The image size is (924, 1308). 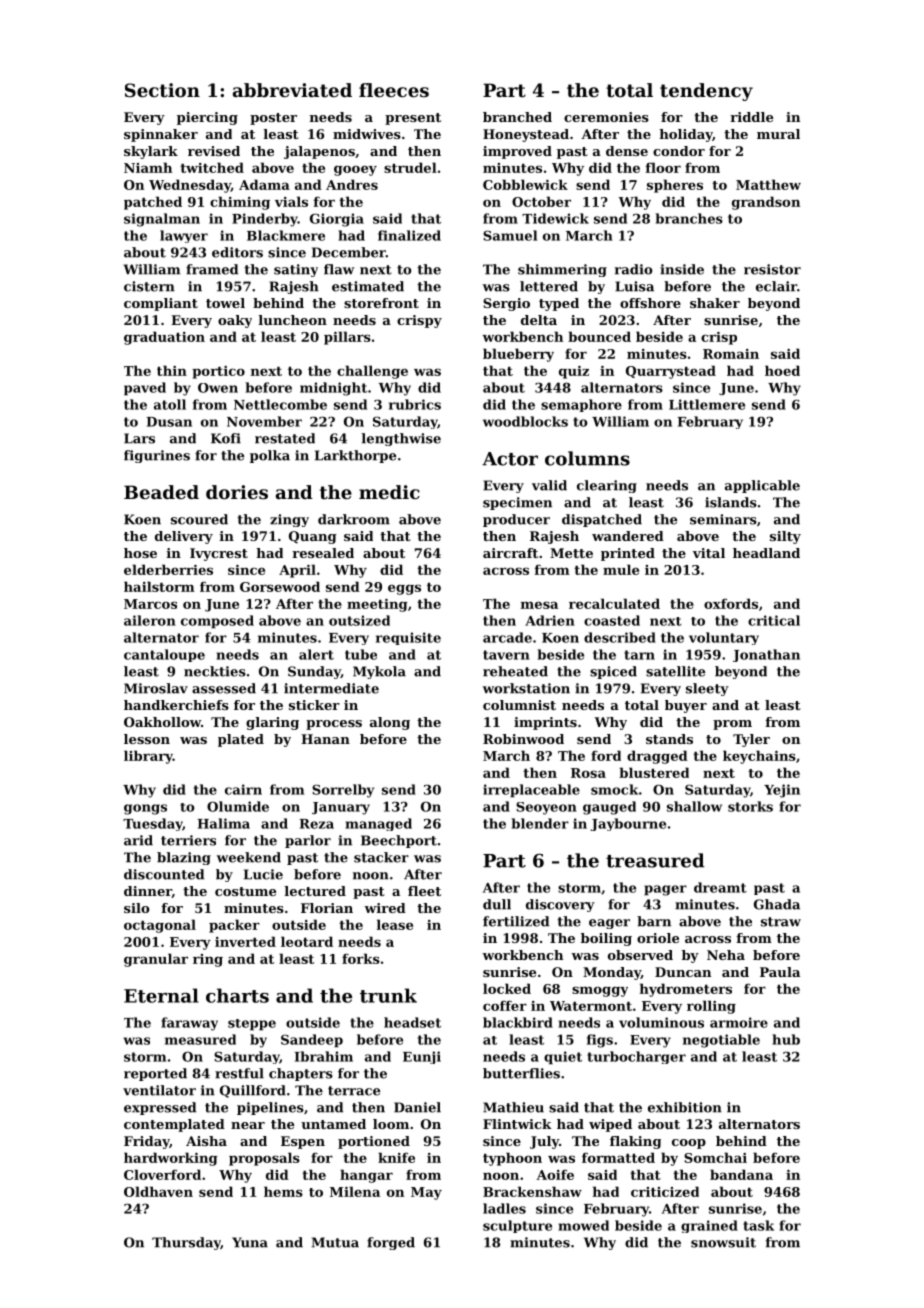 What do you see at coordinates (766, 203) in the screenshot?
I see `grandson` at bounding box center [766, 203].
